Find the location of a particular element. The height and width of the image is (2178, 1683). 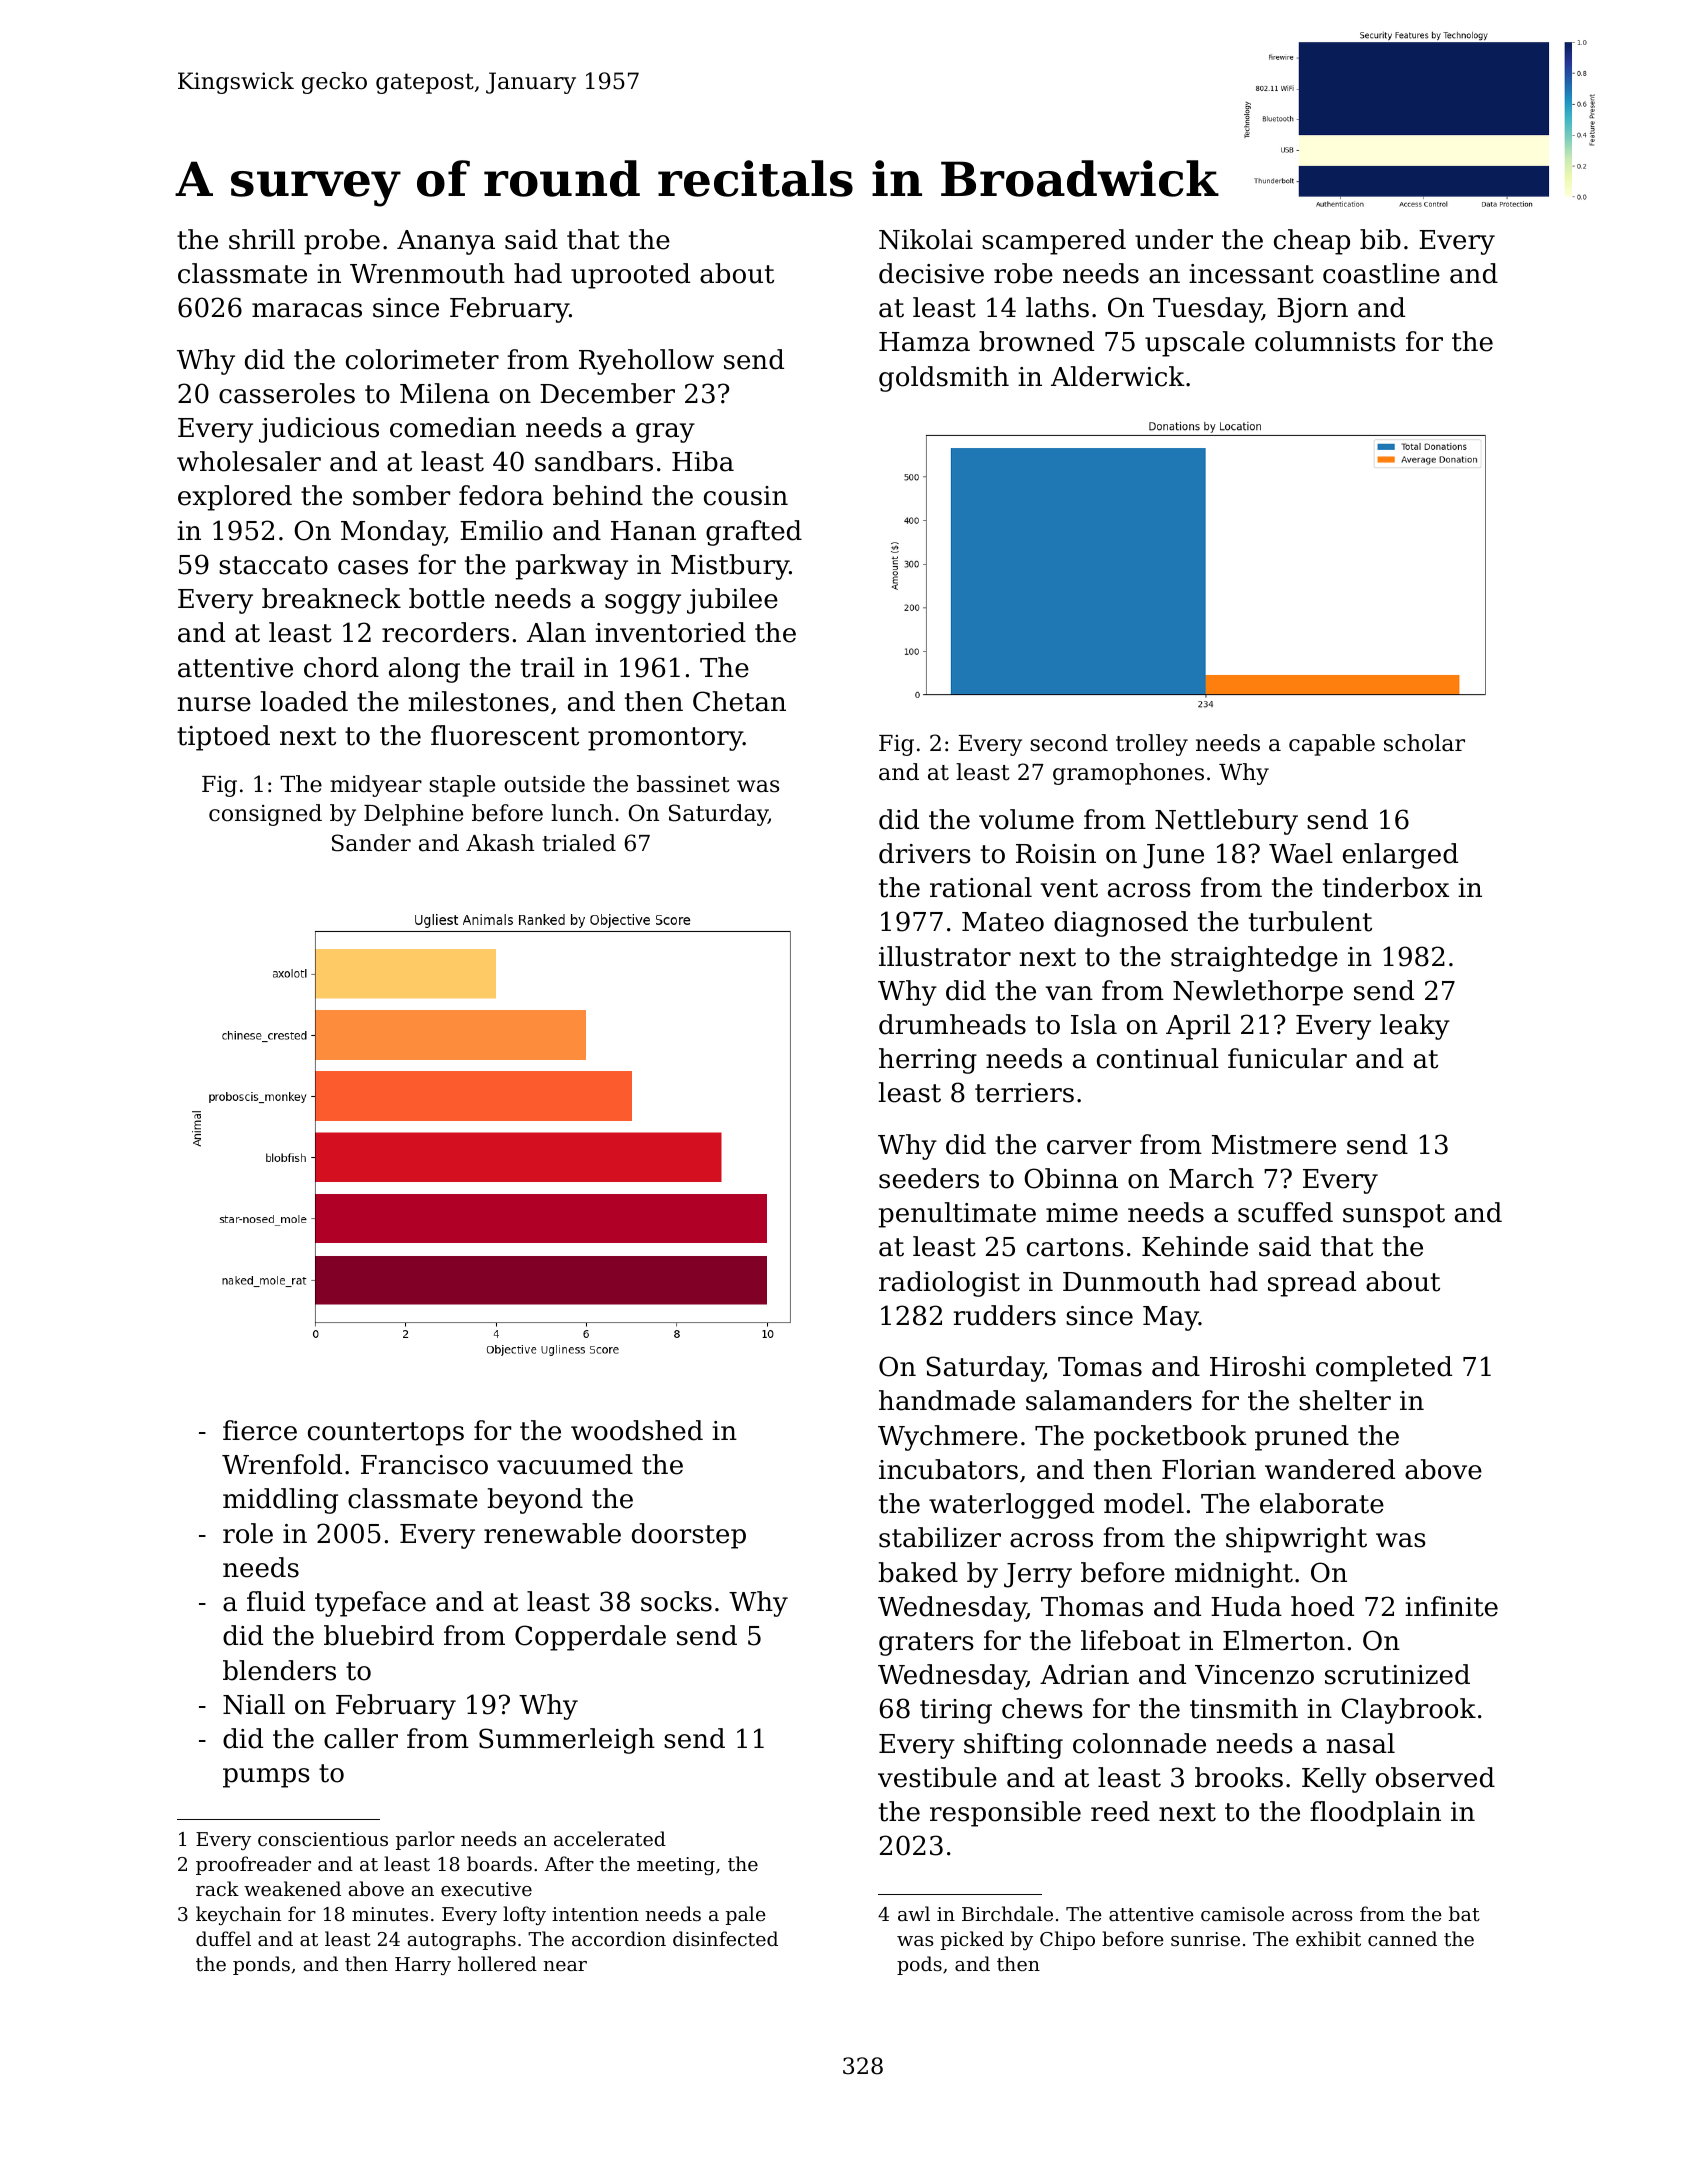

capable is located at coordinates (1332, 745).
